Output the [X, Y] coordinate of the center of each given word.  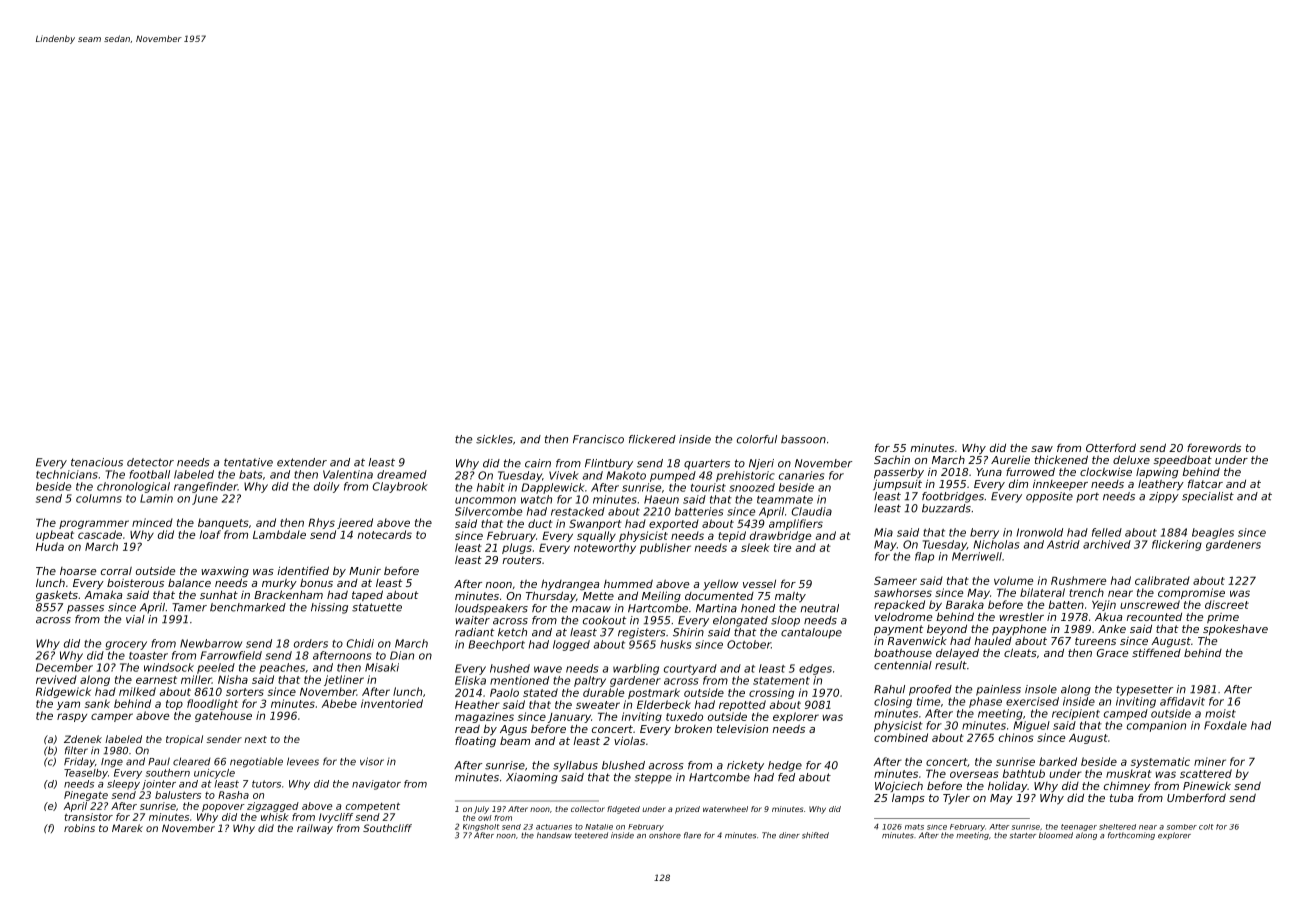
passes [85, 609]
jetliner [344, 680]
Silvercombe [488, 511]
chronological [133, 487]
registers [642, 633]
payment [898, 630]
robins [79, 828]
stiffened [1156, 652]
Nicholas [996, 544]
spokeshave [1235, 629]
